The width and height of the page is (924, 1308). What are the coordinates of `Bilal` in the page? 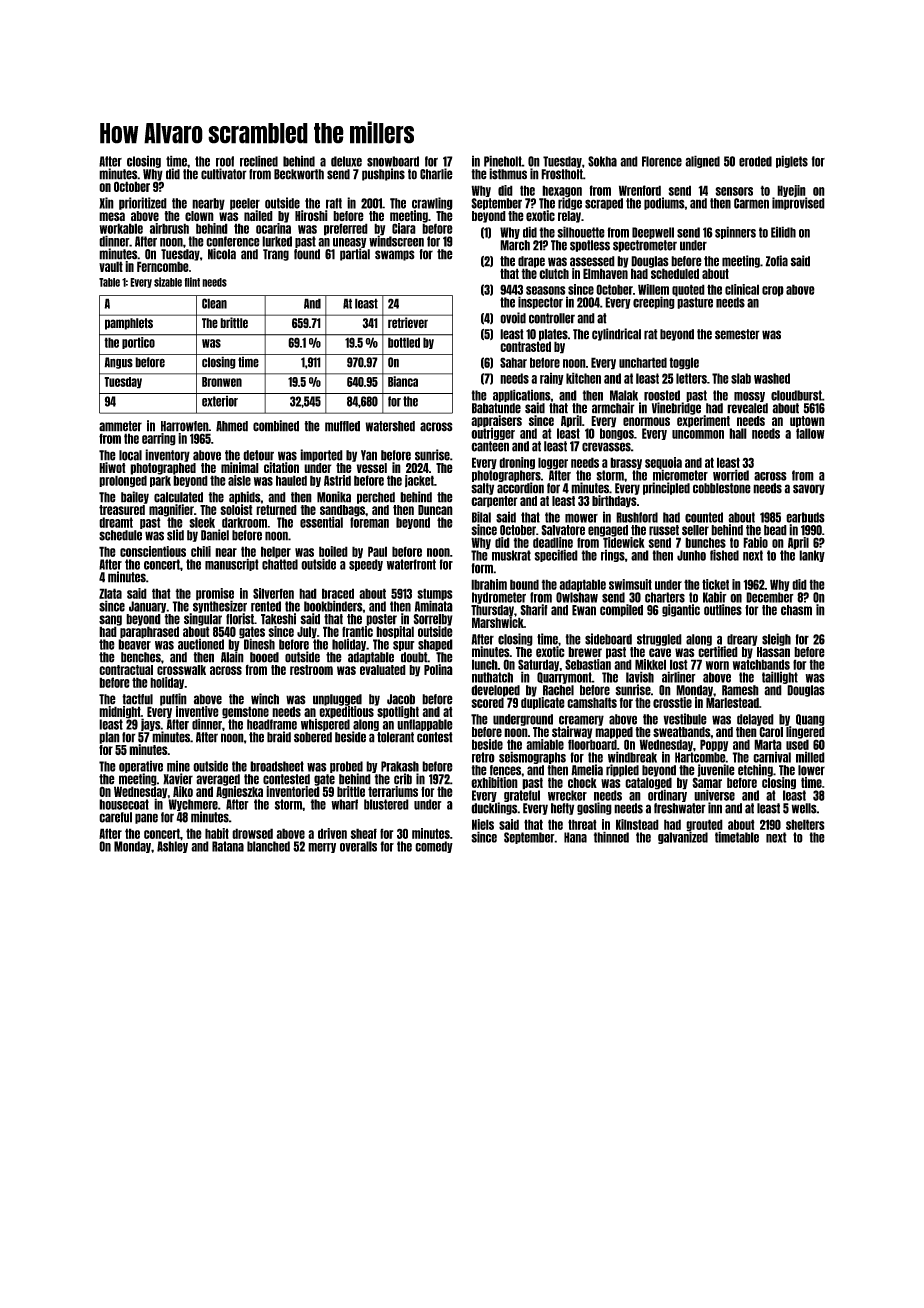 It's located at (481, 517).
